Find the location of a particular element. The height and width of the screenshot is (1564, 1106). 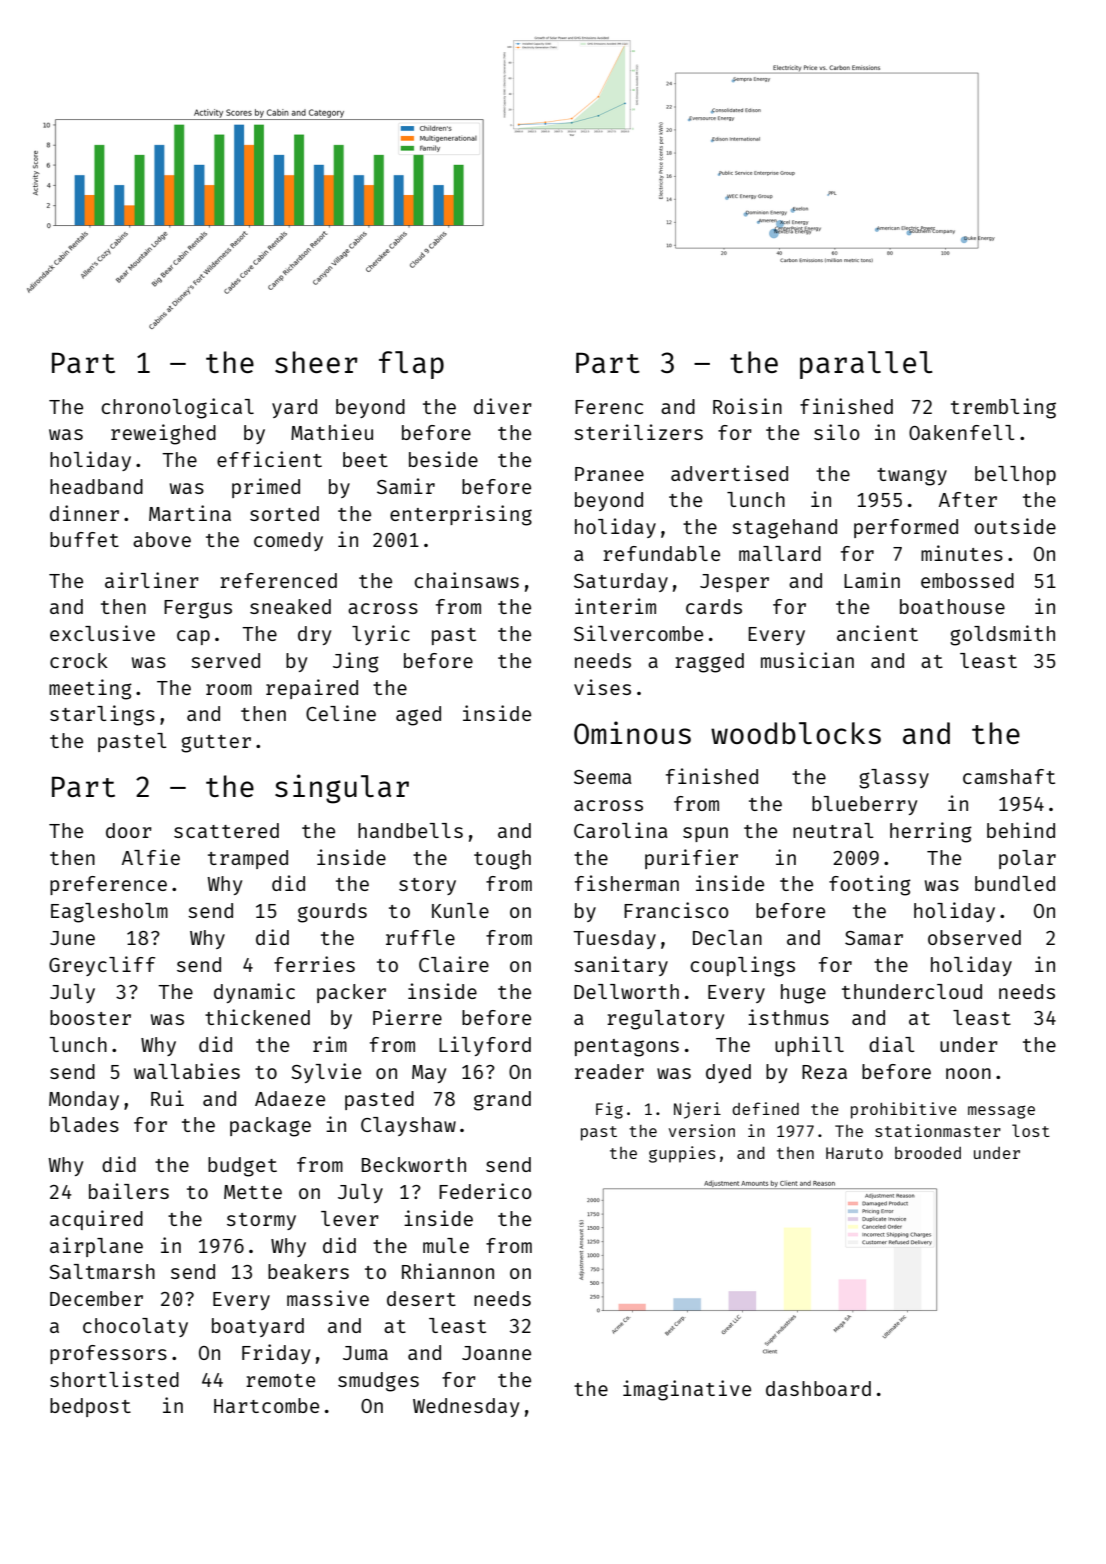

airplane is located at coordinates (96, 1247).
